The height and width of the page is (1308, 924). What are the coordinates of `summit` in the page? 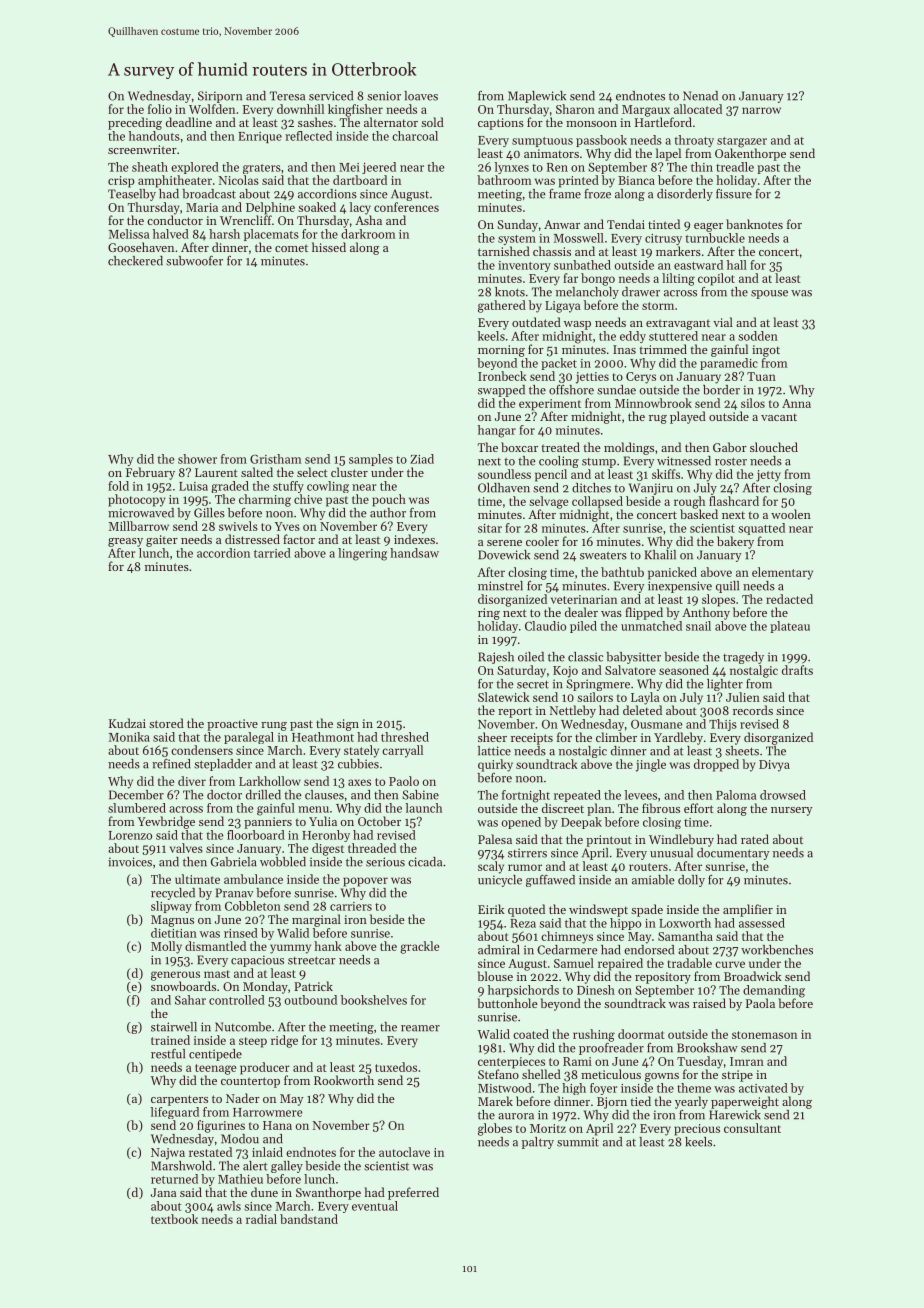 It's located at (578, 1142).
